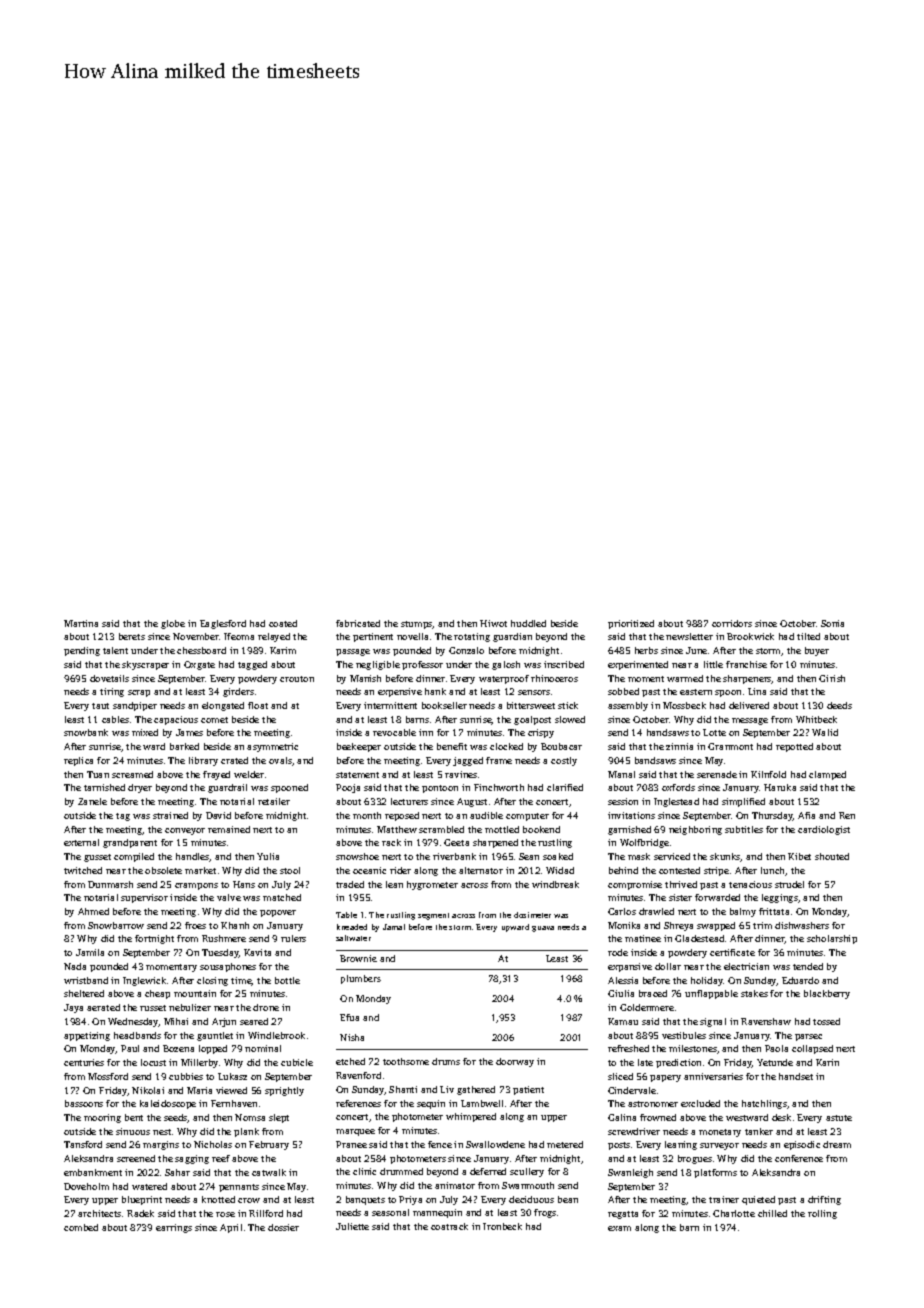 This screenshot has width=924, height=1308. Describe the element at coordinates (176, 1118) in the screenshot. I see `seeds` at that location.
